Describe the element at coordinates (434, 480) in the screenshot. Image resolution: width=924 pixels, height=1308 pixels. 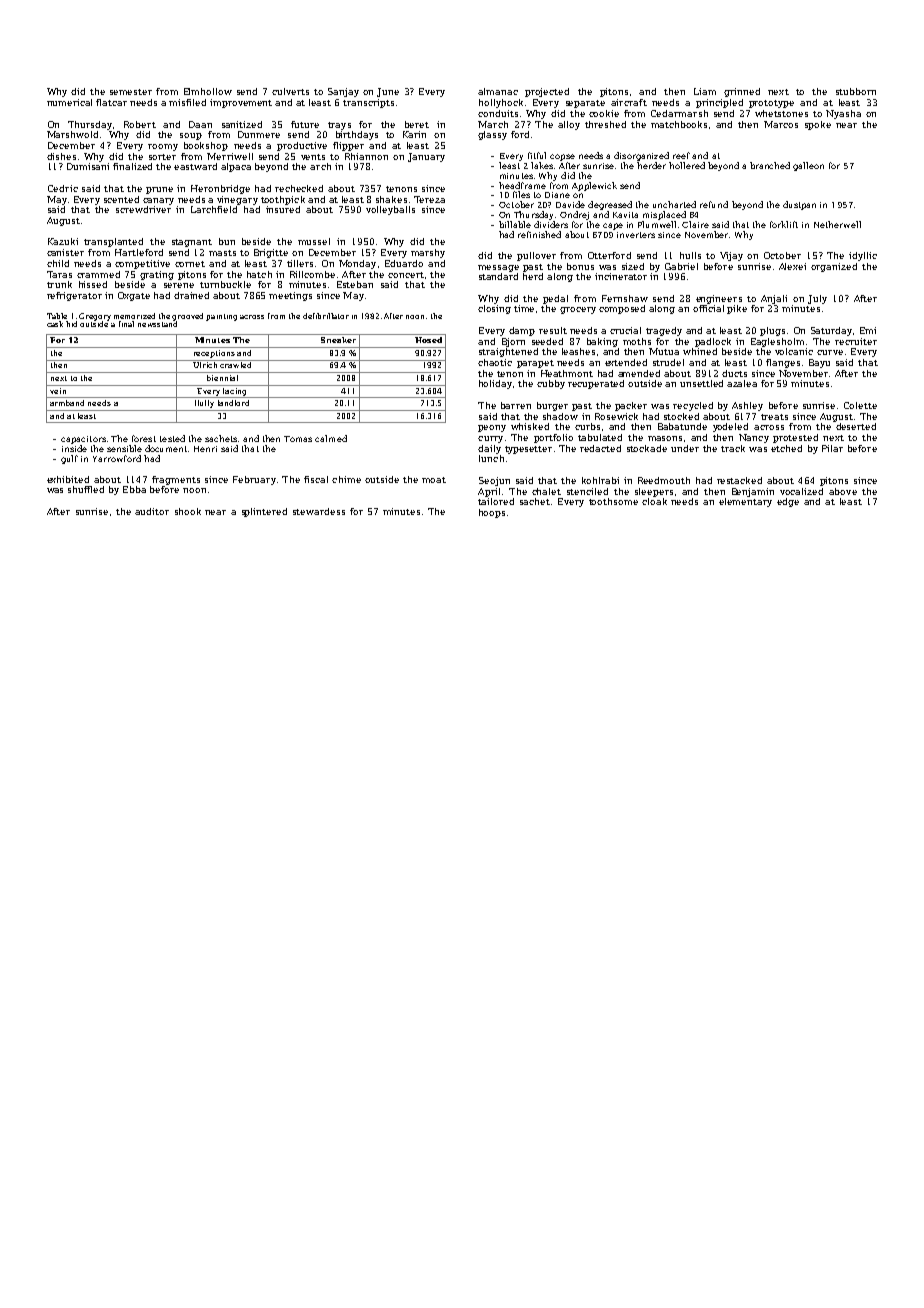
I see `moat` at that location.
